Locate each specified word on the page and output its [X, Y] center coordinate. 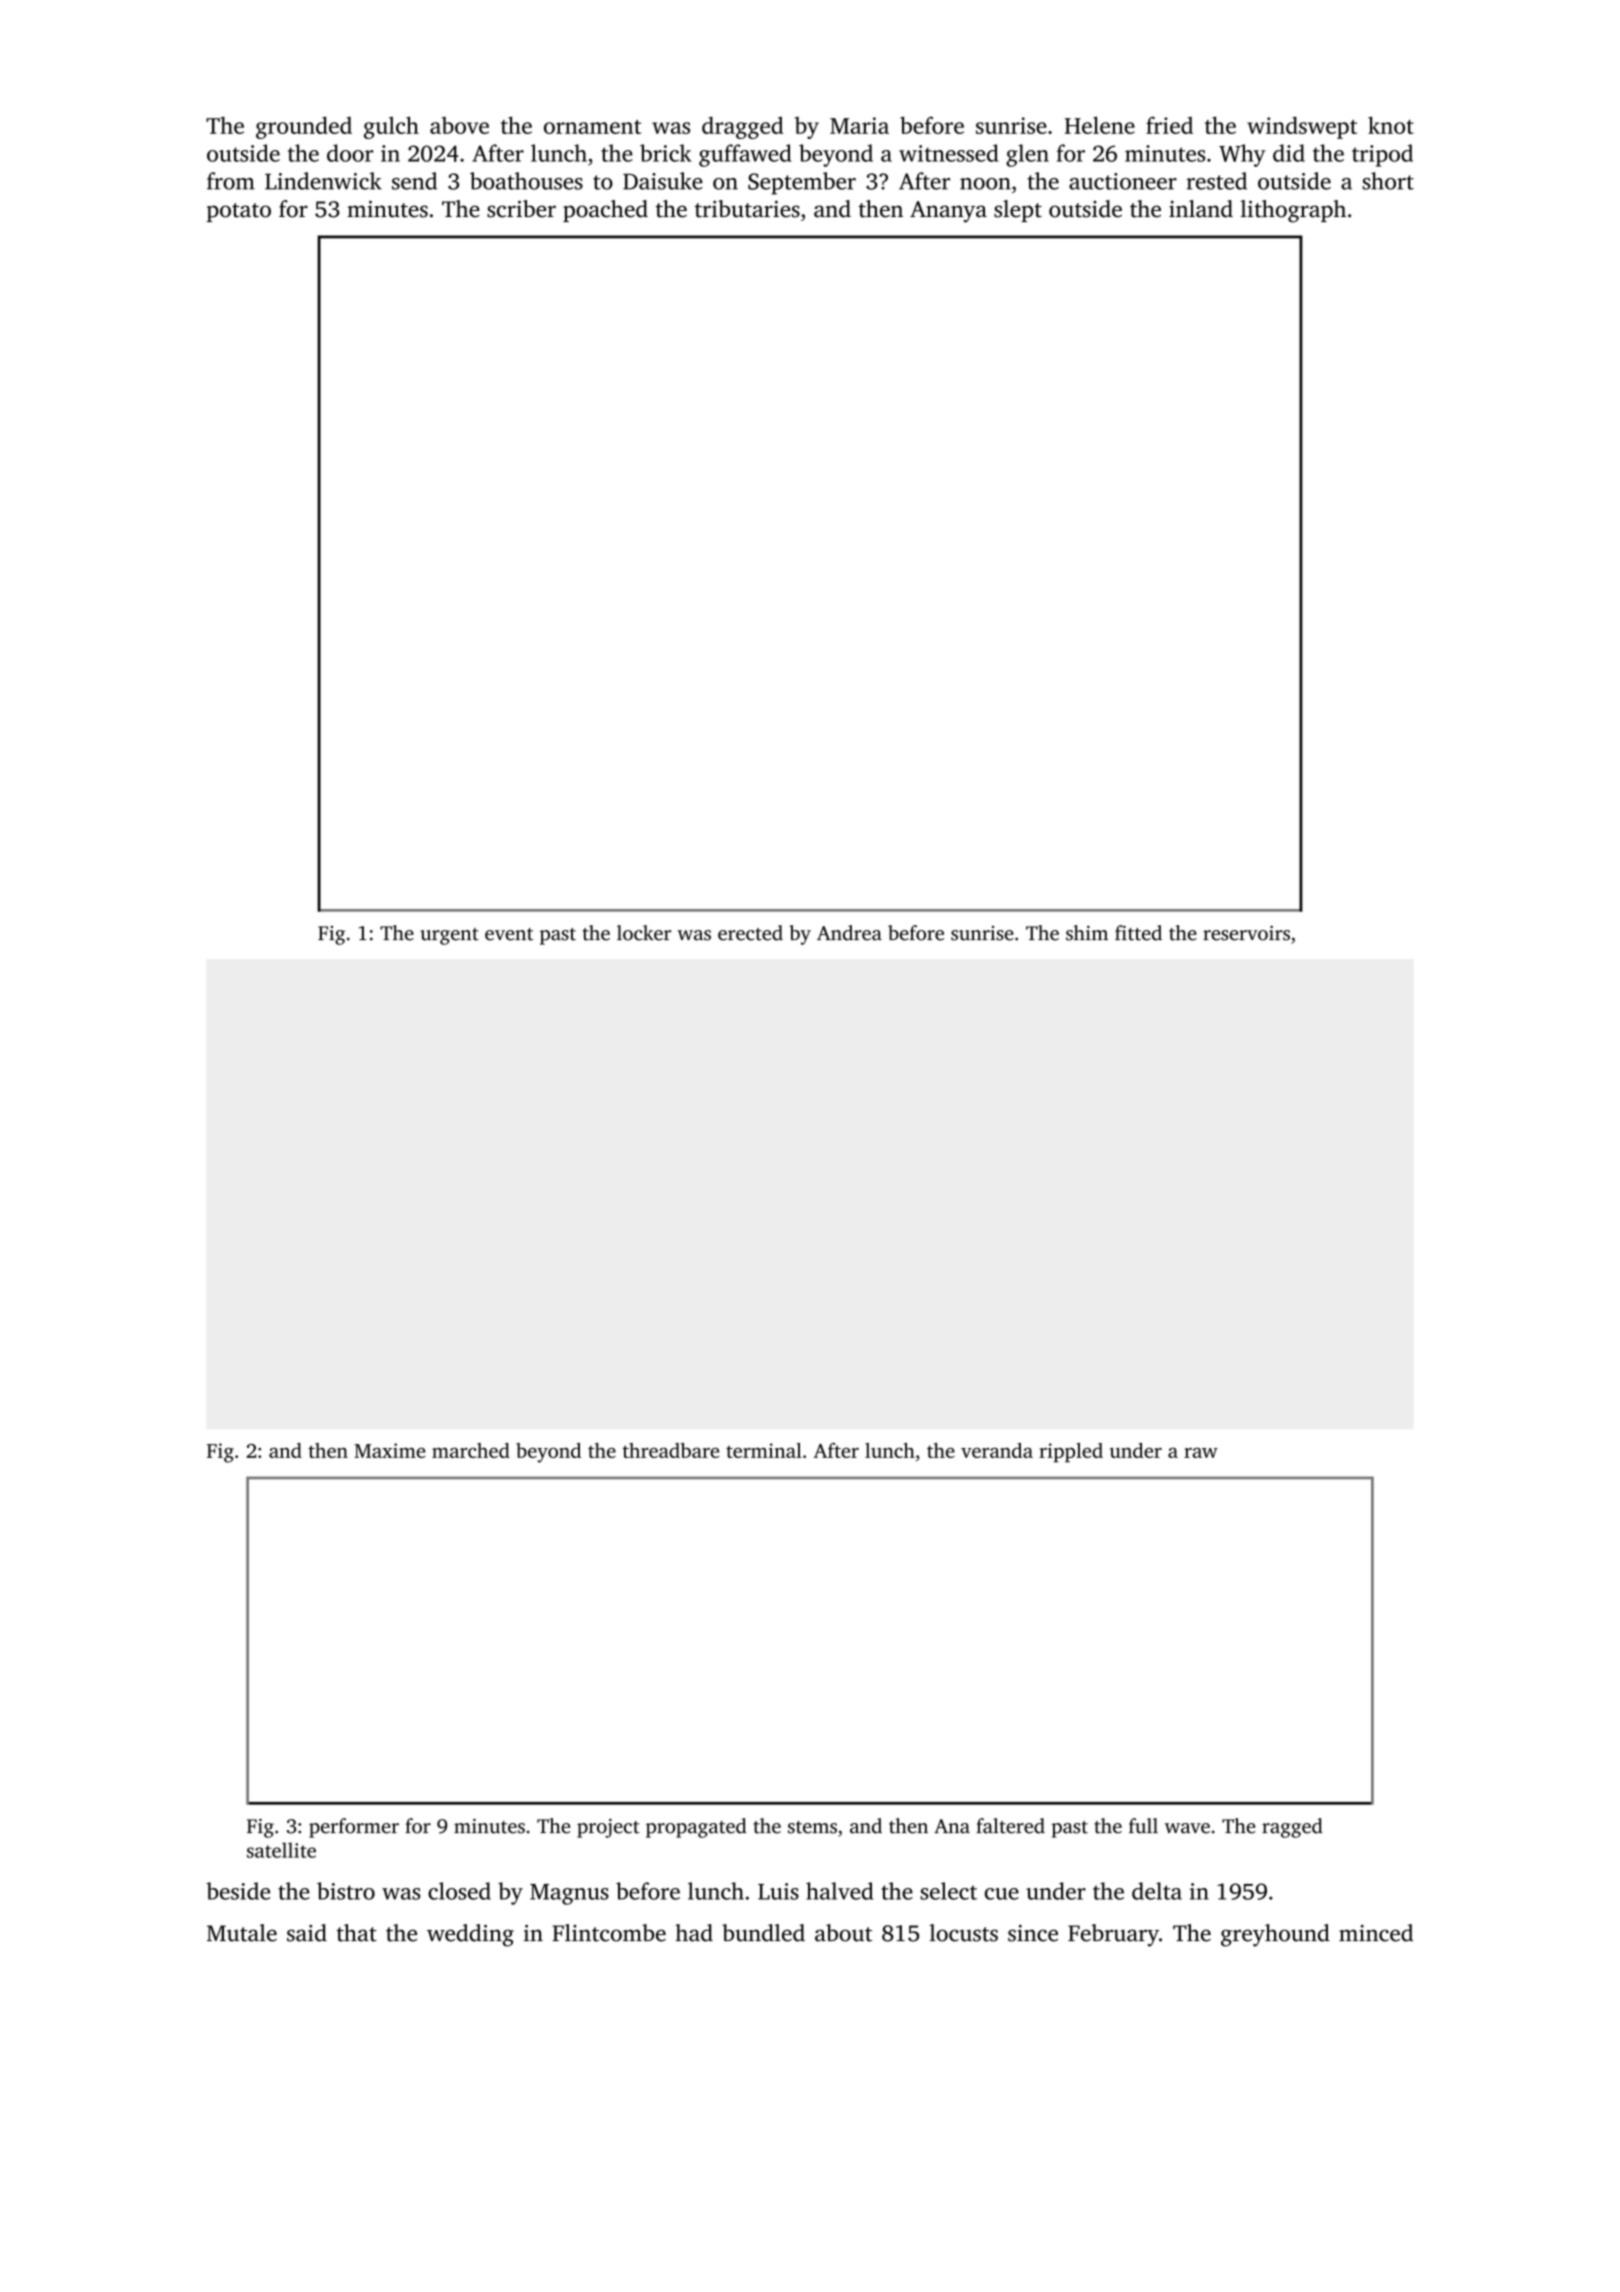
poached [605, 211]
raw [1201, 1453]
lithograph [1293, 211]
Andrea [849, 933]
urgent [449, 936]
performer [354, 1828]
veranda [997, 1450]
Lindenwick [323, 181]
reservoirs [1246, 933]
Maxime [390, 1450]
